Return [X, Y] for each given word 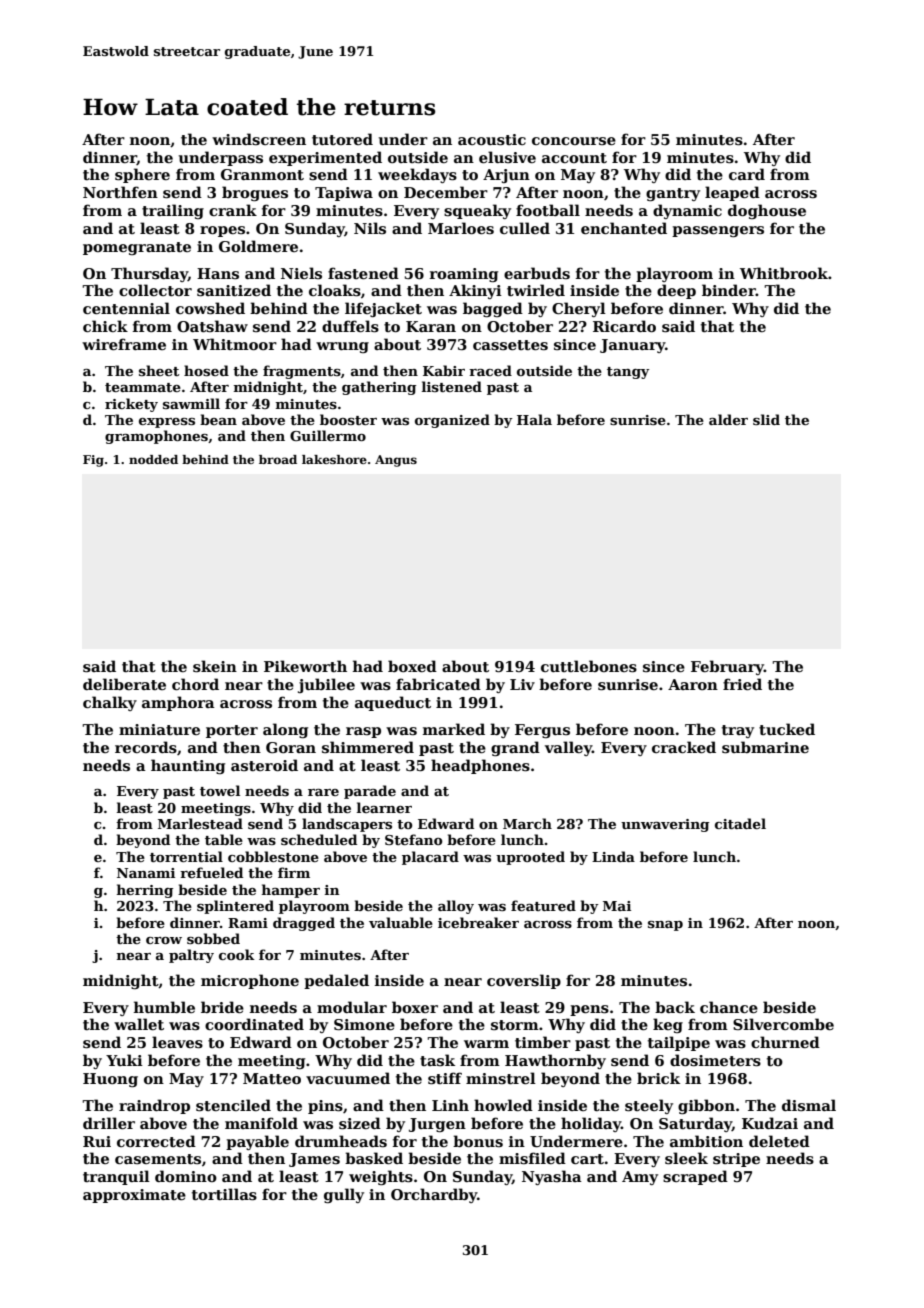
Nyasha [552, 1177]
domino [186, 1176]
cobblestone [273, 856]
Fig [93, 461]
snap [665, 926]
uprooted [530, 858]
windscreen [259, 139]
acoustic [492, 140]
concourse [574, 141]
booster [348, 419]
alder [728, 419]
